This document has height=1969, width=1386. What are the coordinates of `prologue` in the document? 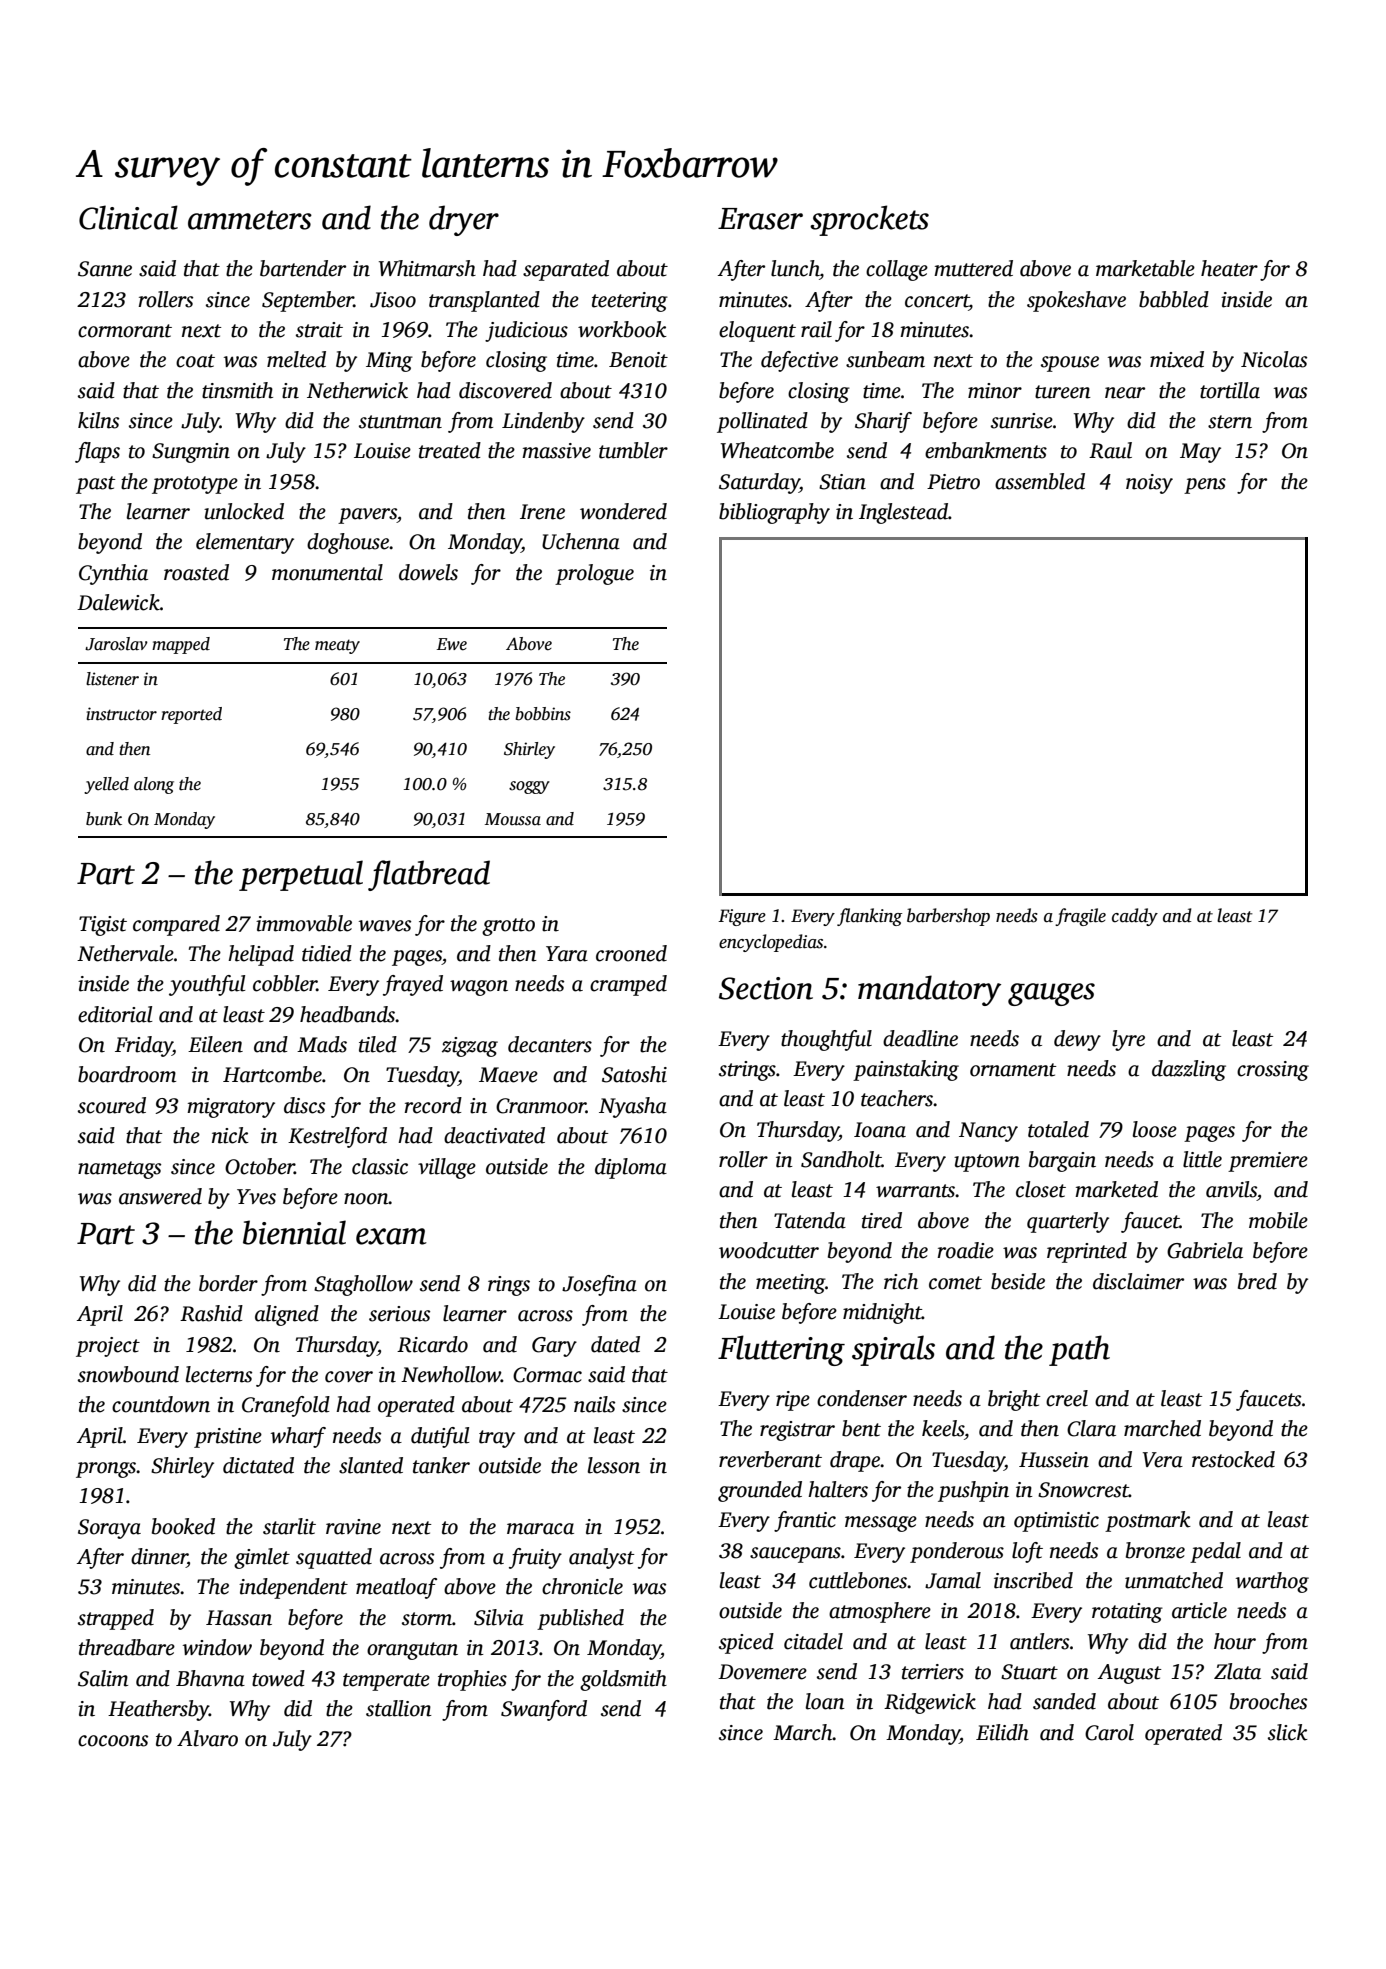 It's located at (594, 574).
